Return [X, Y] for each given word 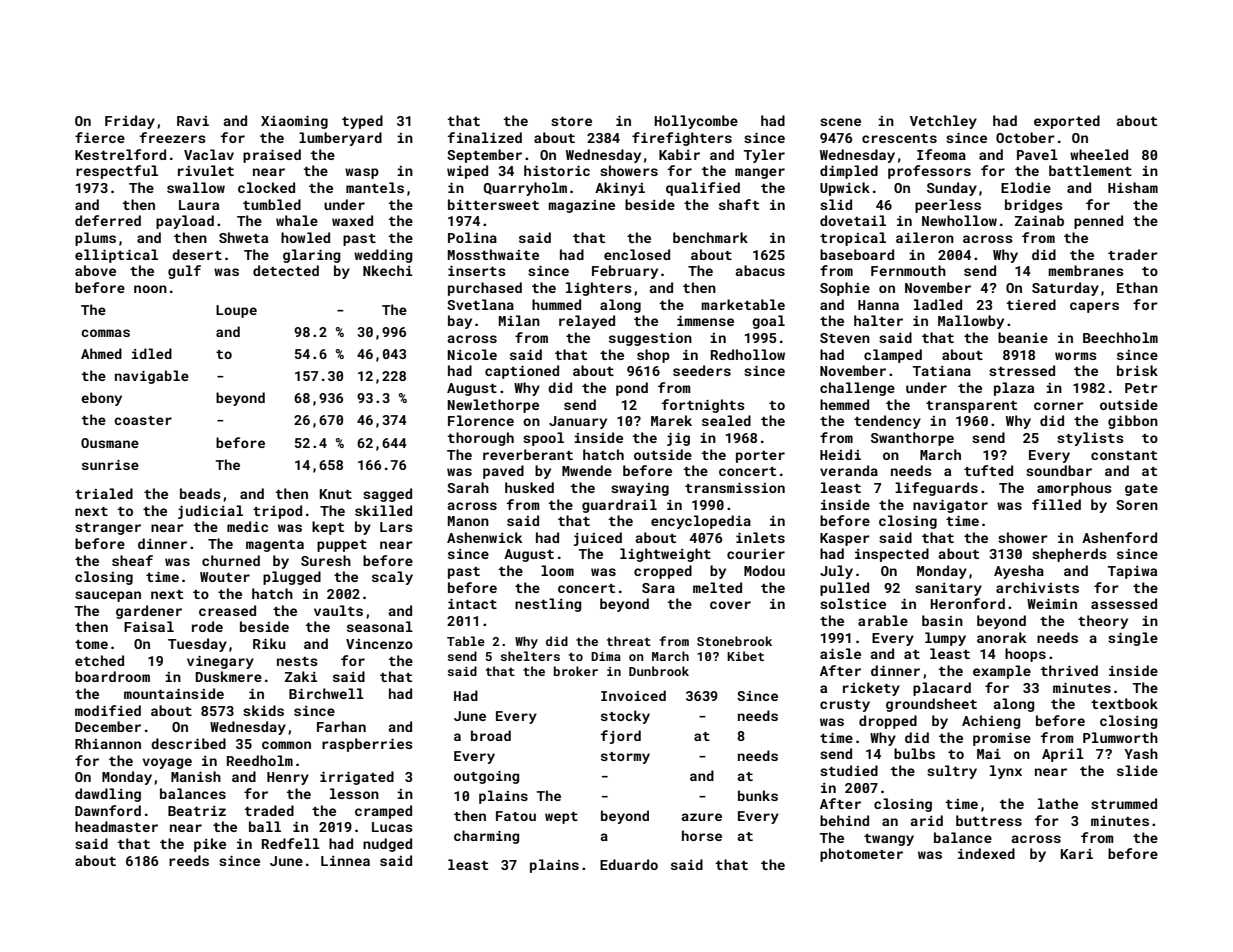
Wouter [225, 577]
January [578, 422]
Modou [764, 570]
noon [150, 289]
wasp [362, 173]
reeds [189, 860]
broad [491, 735]
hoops [1025, 655]
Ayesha [1019, 572]
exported [1067, 122]
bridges [1034, 206]
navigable [152, 377]
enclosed [637, 254]
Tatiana [942, 371]
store [571, 121]
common [286, 745]
